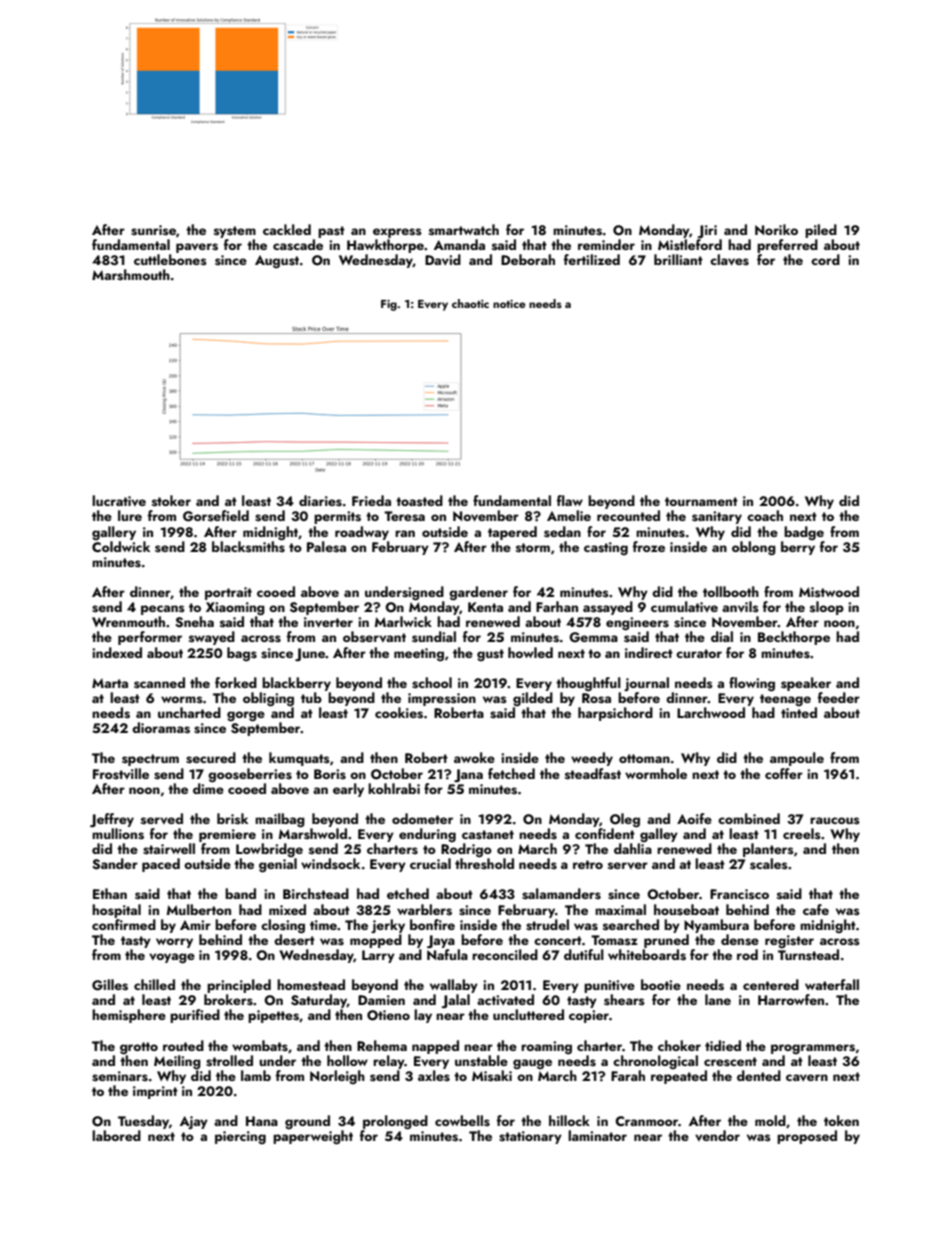 This document has width=952, height=1233. Describe the element at coordinates (119, 500) in the document. I see `lucrative` at that location.
